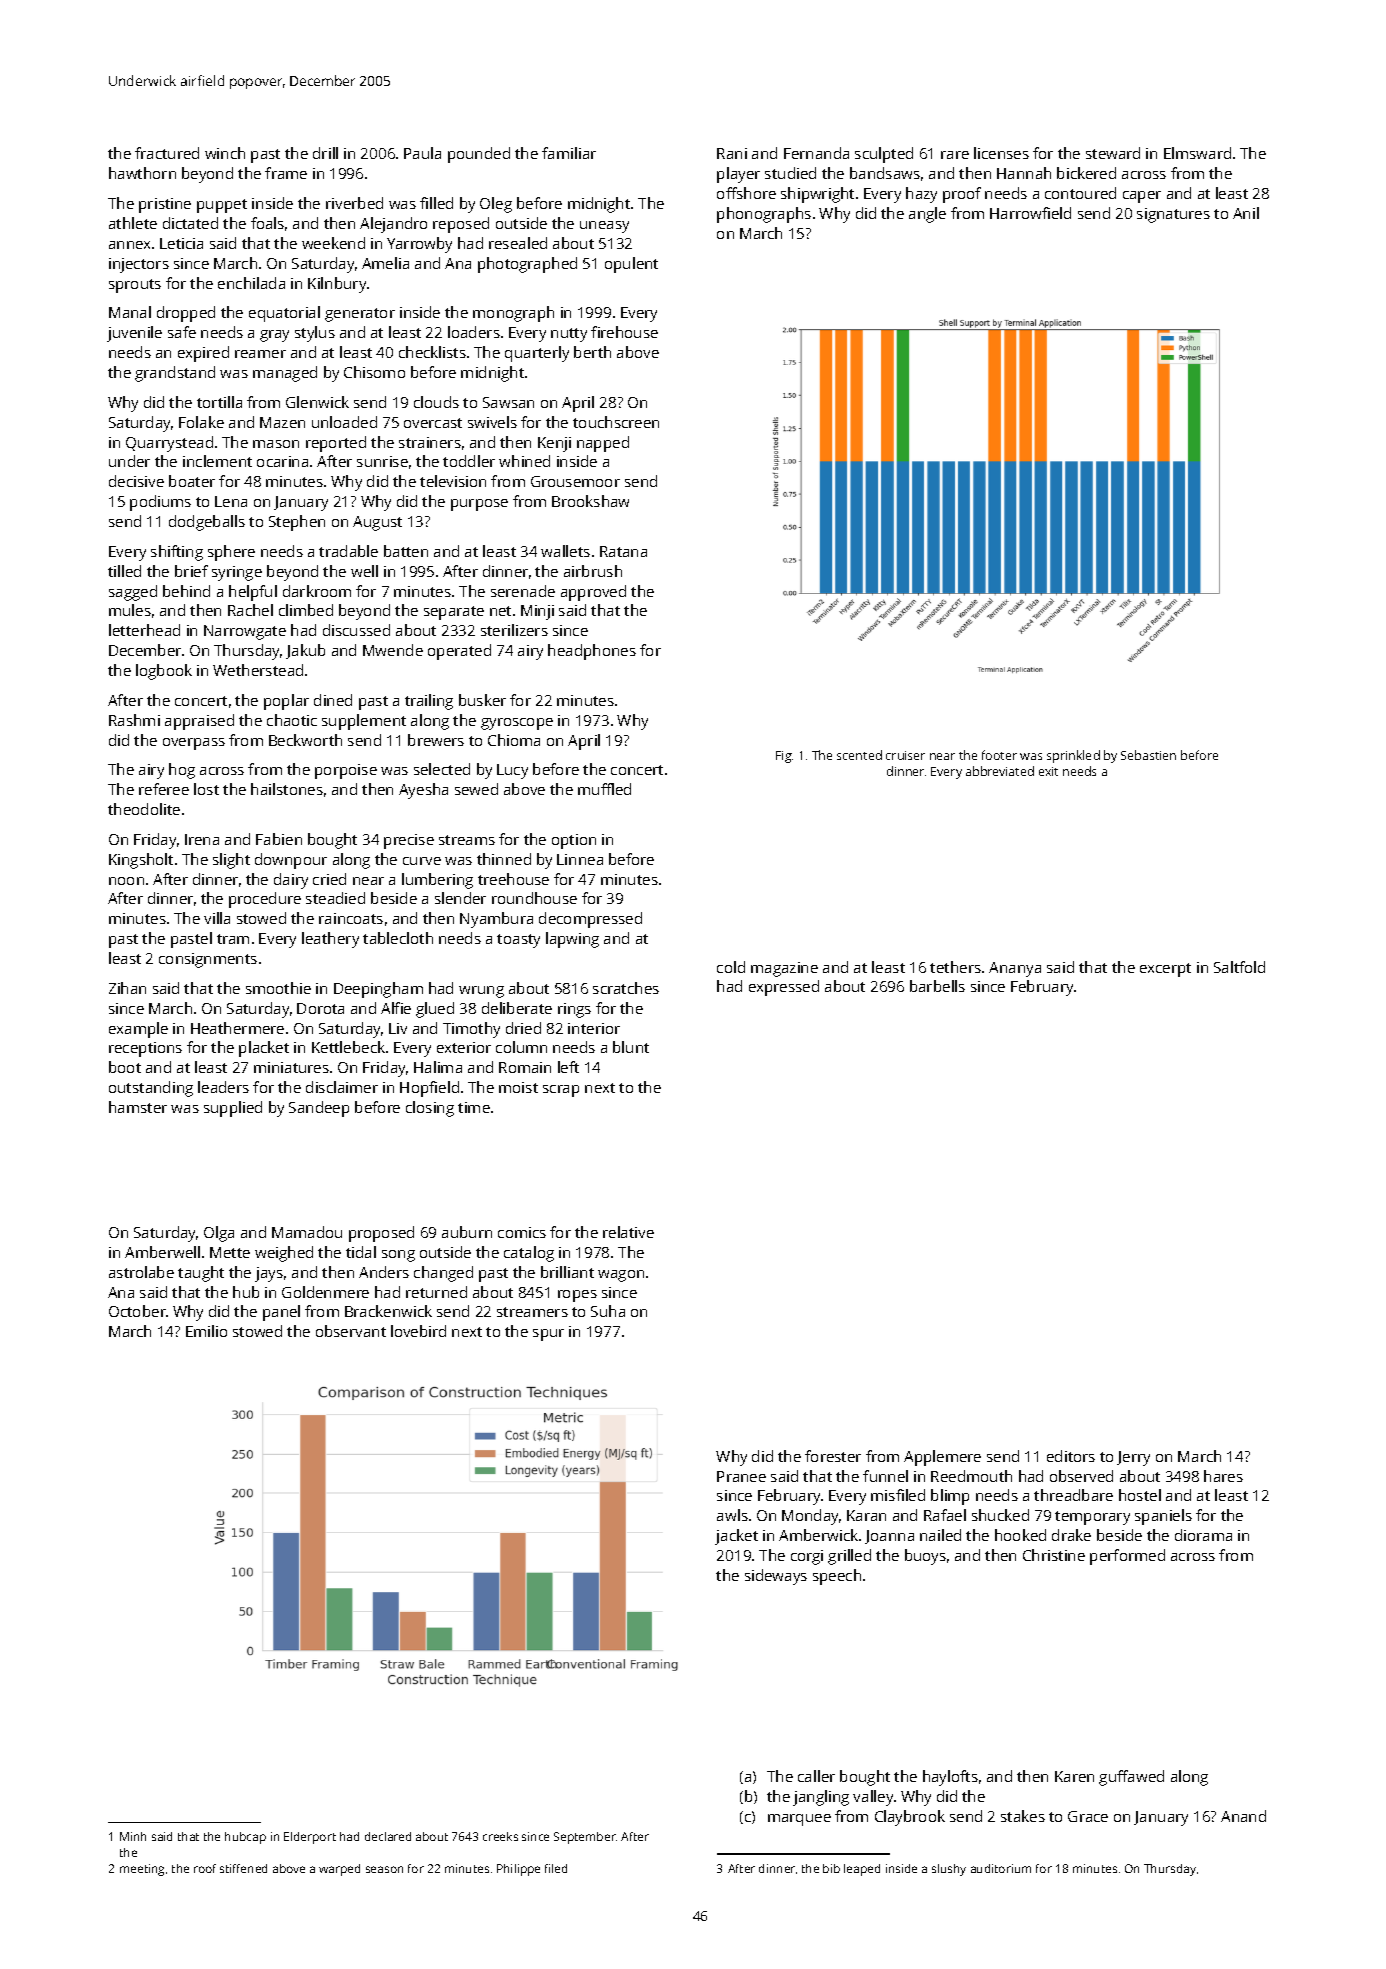 This screenshot has height=1969, width=1386. What do you see at coordinates (142, 1870) in the screenshot?
I see `meeting` at bounding box center [142, 1870].
